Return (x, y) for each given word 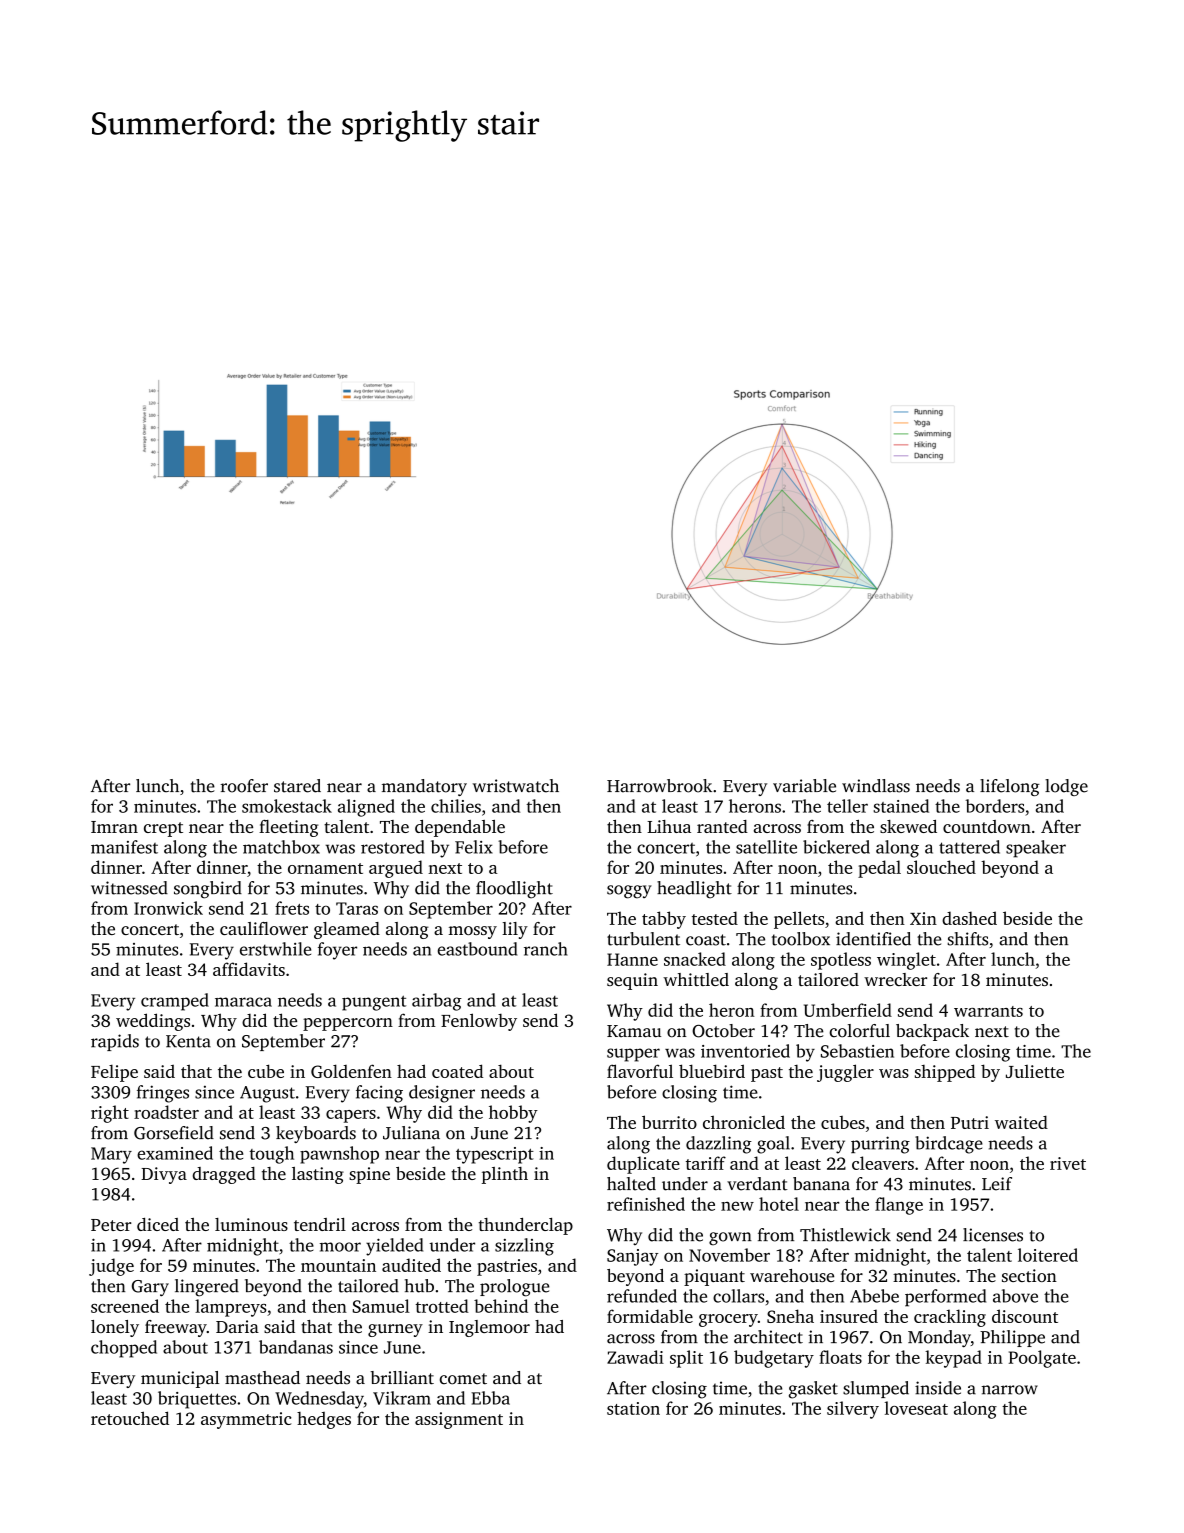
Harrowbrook (659, 786)
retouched (130, 1418)
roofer (244, 786)
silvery (853, 1410)
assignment (459, 1420)
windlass (876, 786)
